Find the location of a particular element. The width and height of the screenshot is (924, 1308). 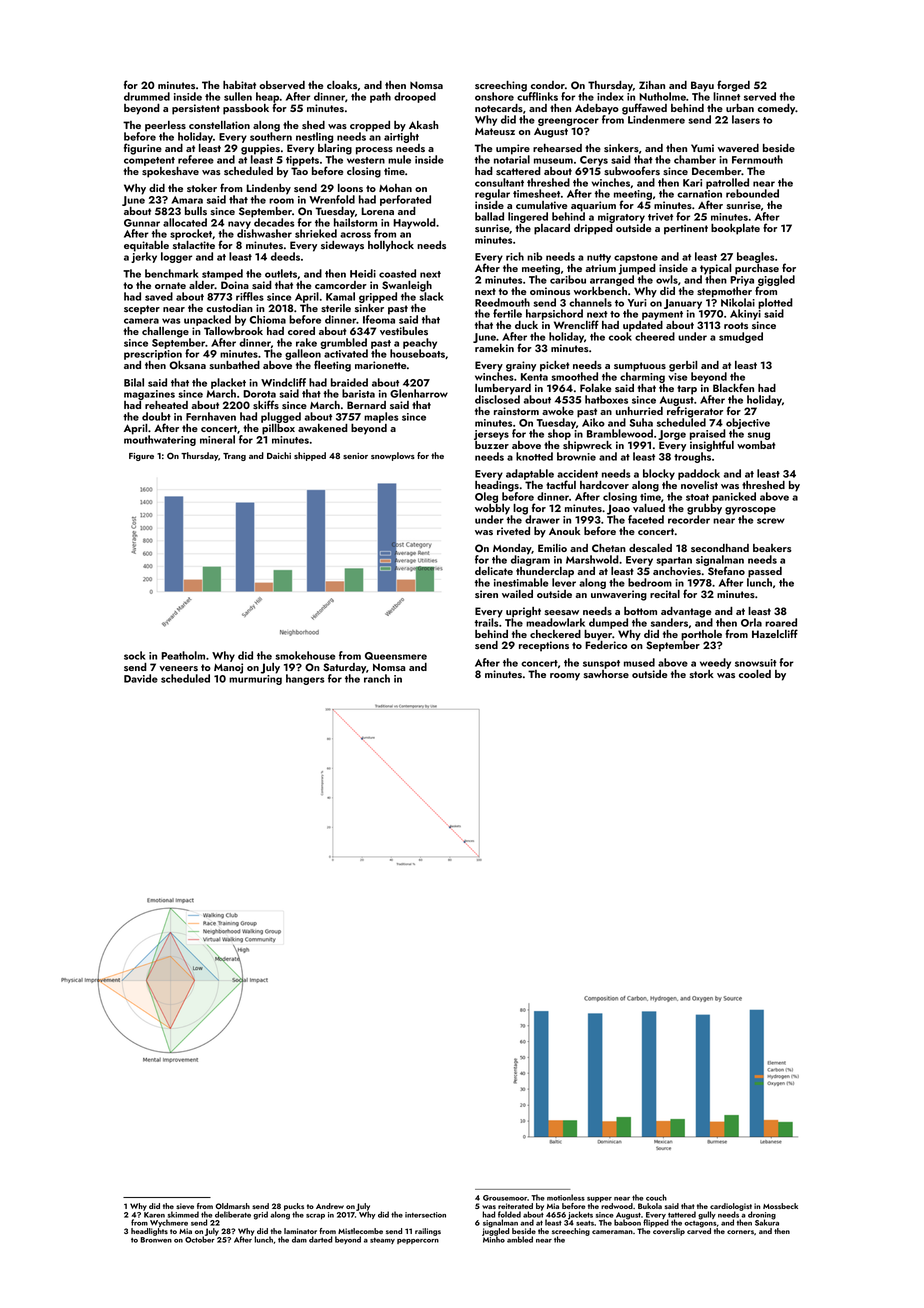

stork is located at coordinates (702, 674).
